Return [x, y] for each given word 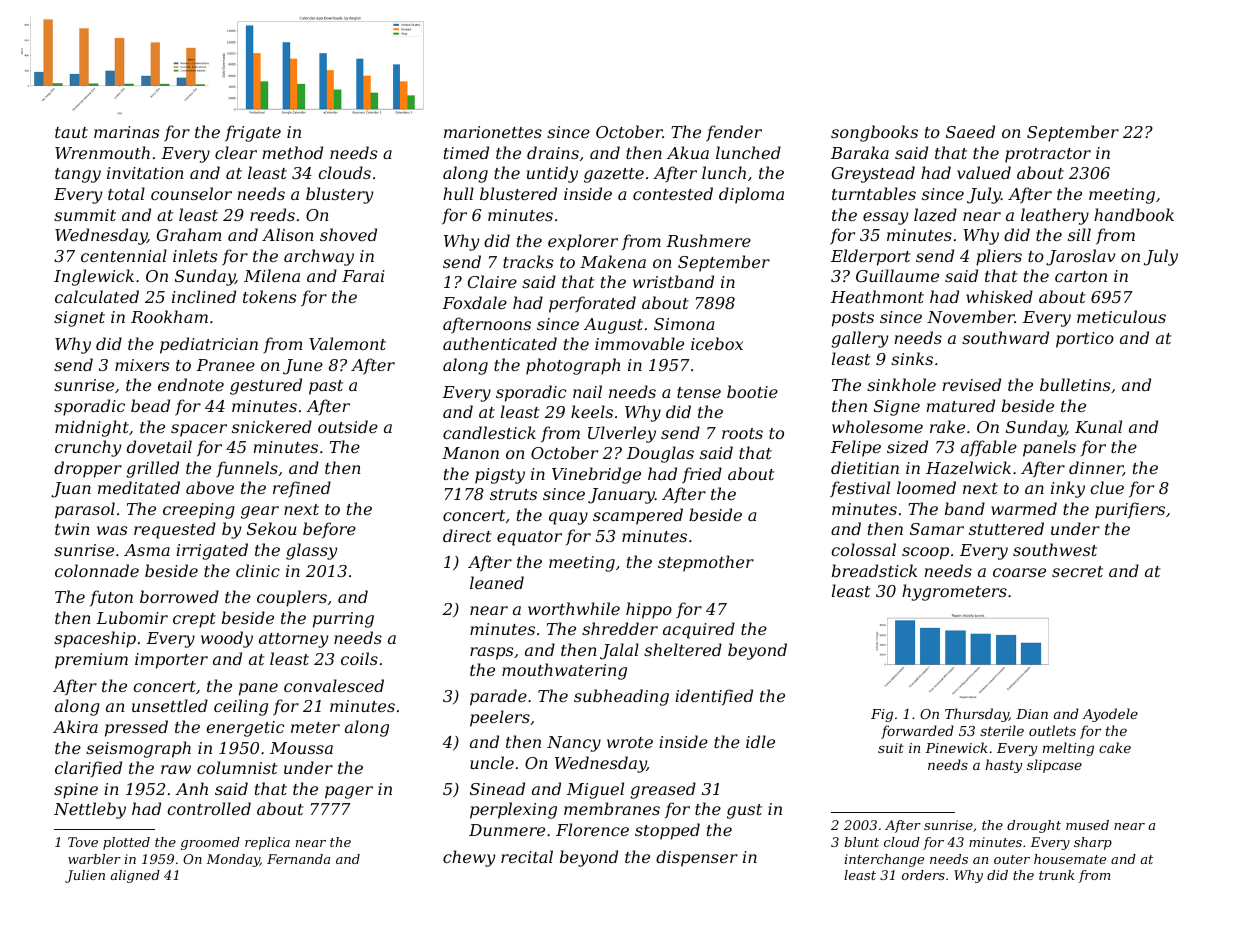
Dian [1032, 714]
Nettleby [90, 810]
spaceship [95, 639]
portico [1085, 340]
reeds [272, 214]
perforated [592, 304]
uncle [492, 762]
